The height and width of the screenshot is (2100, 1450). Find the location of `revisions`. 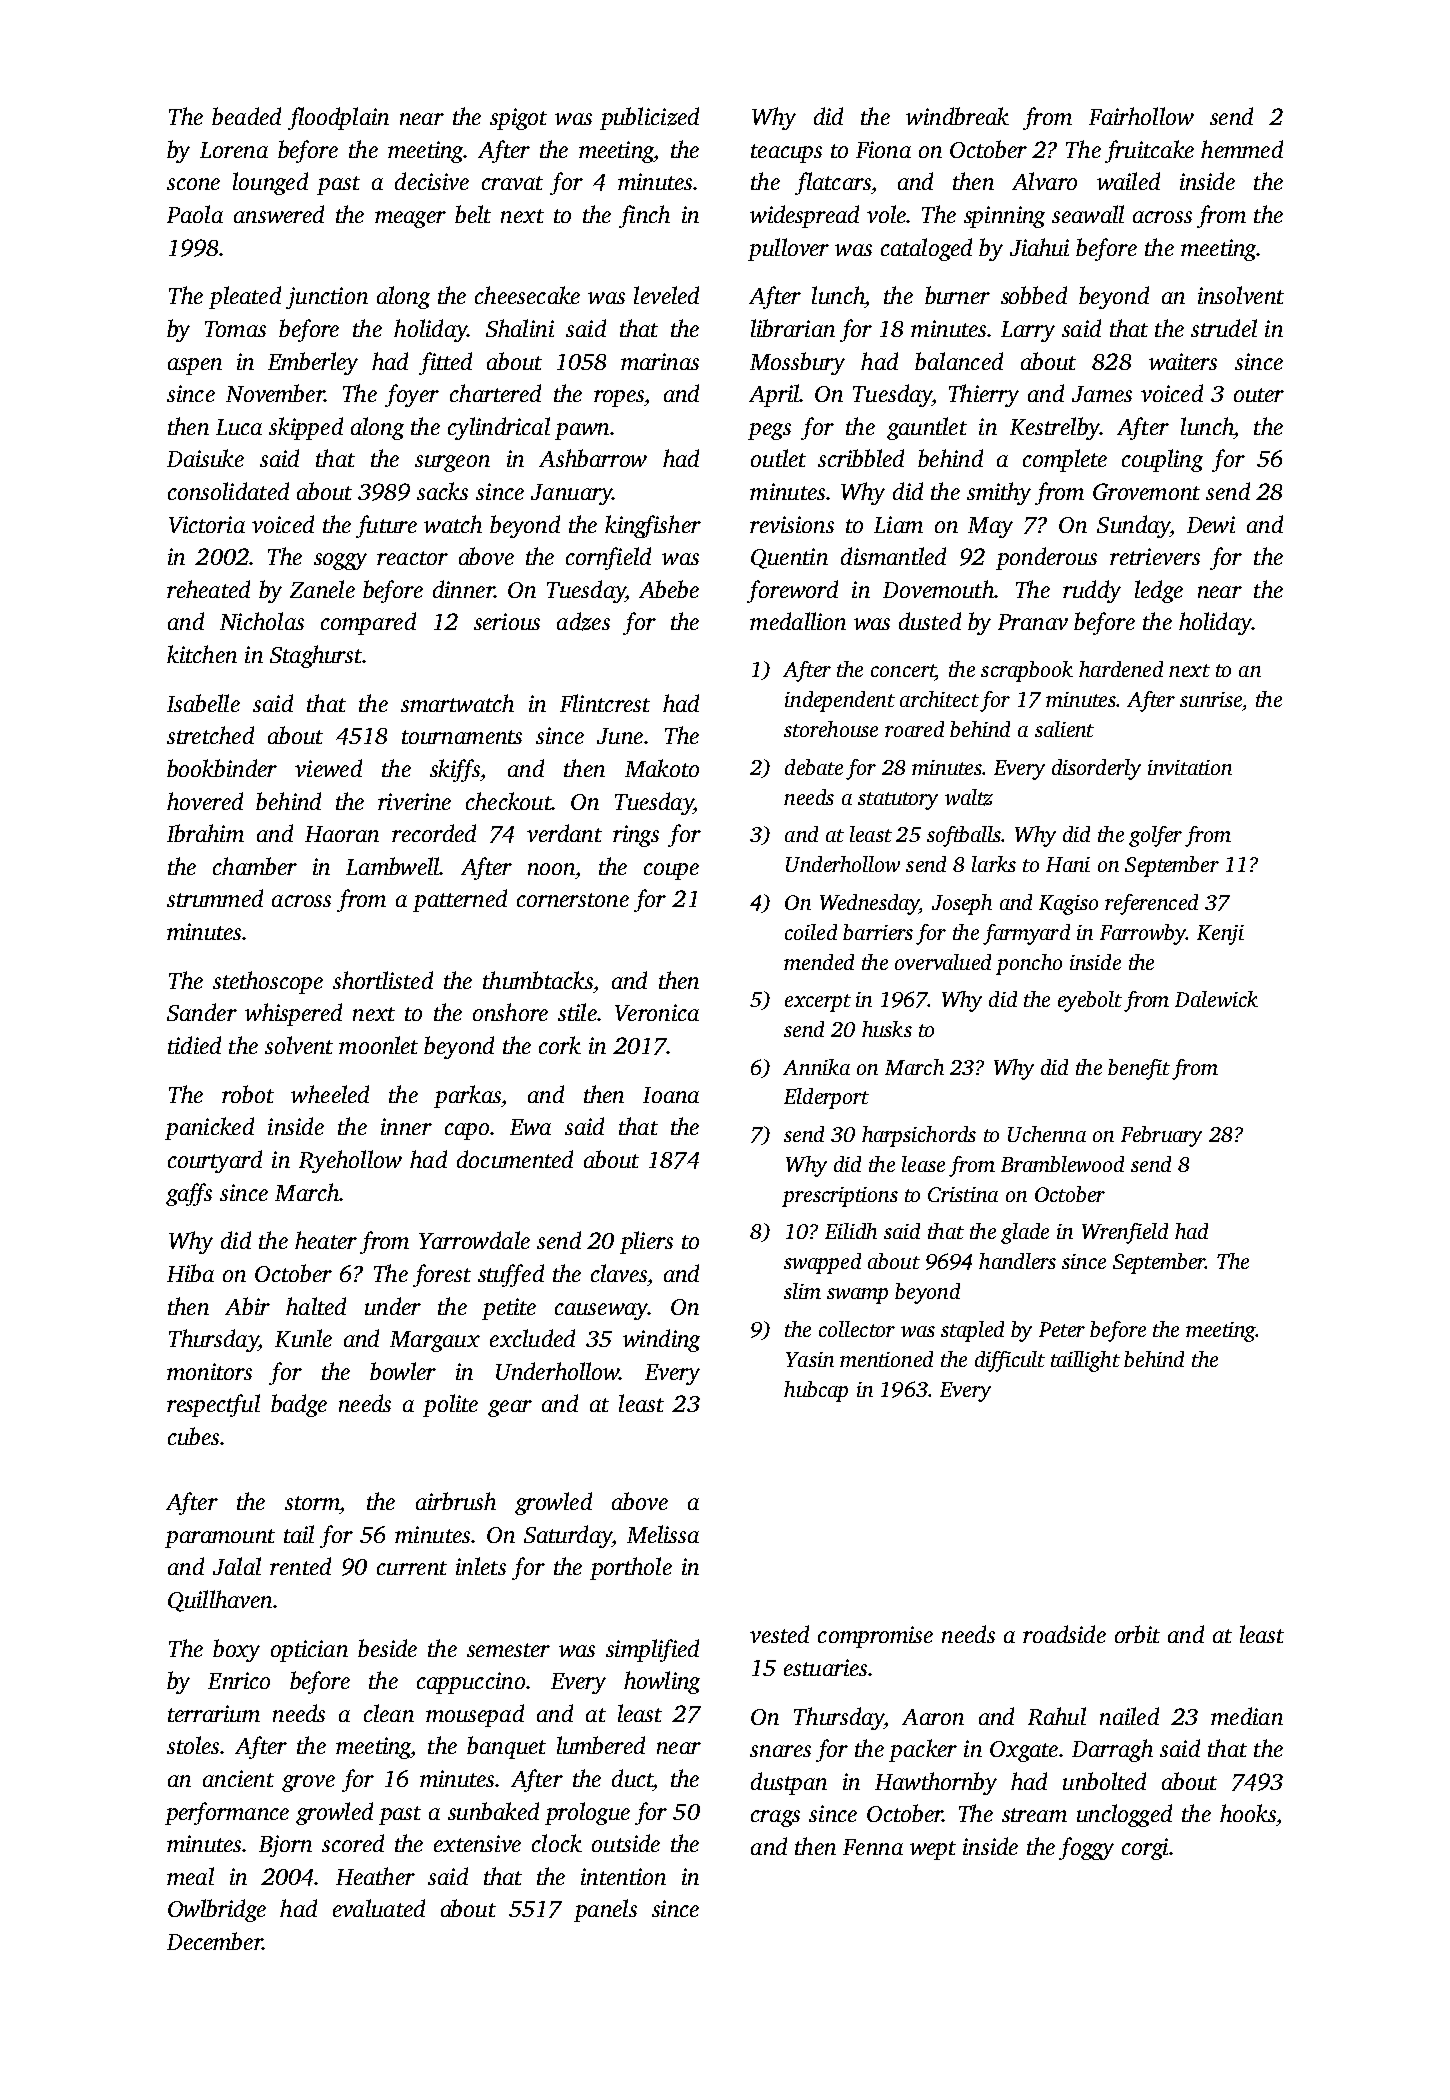

revisions is located at coordinates (792, 524).
